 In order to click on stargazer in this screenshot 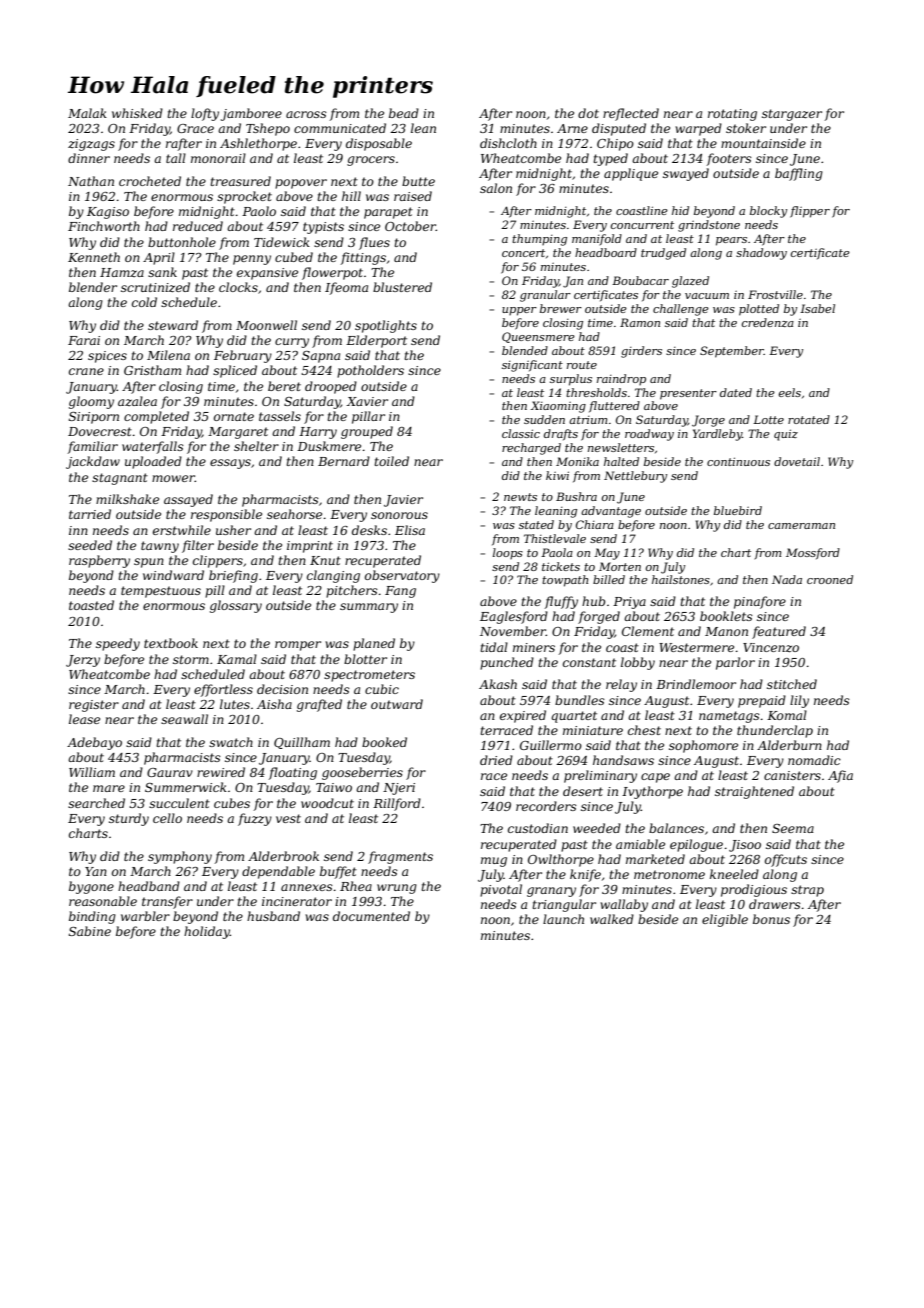, I will do `click(792, 115)`.
